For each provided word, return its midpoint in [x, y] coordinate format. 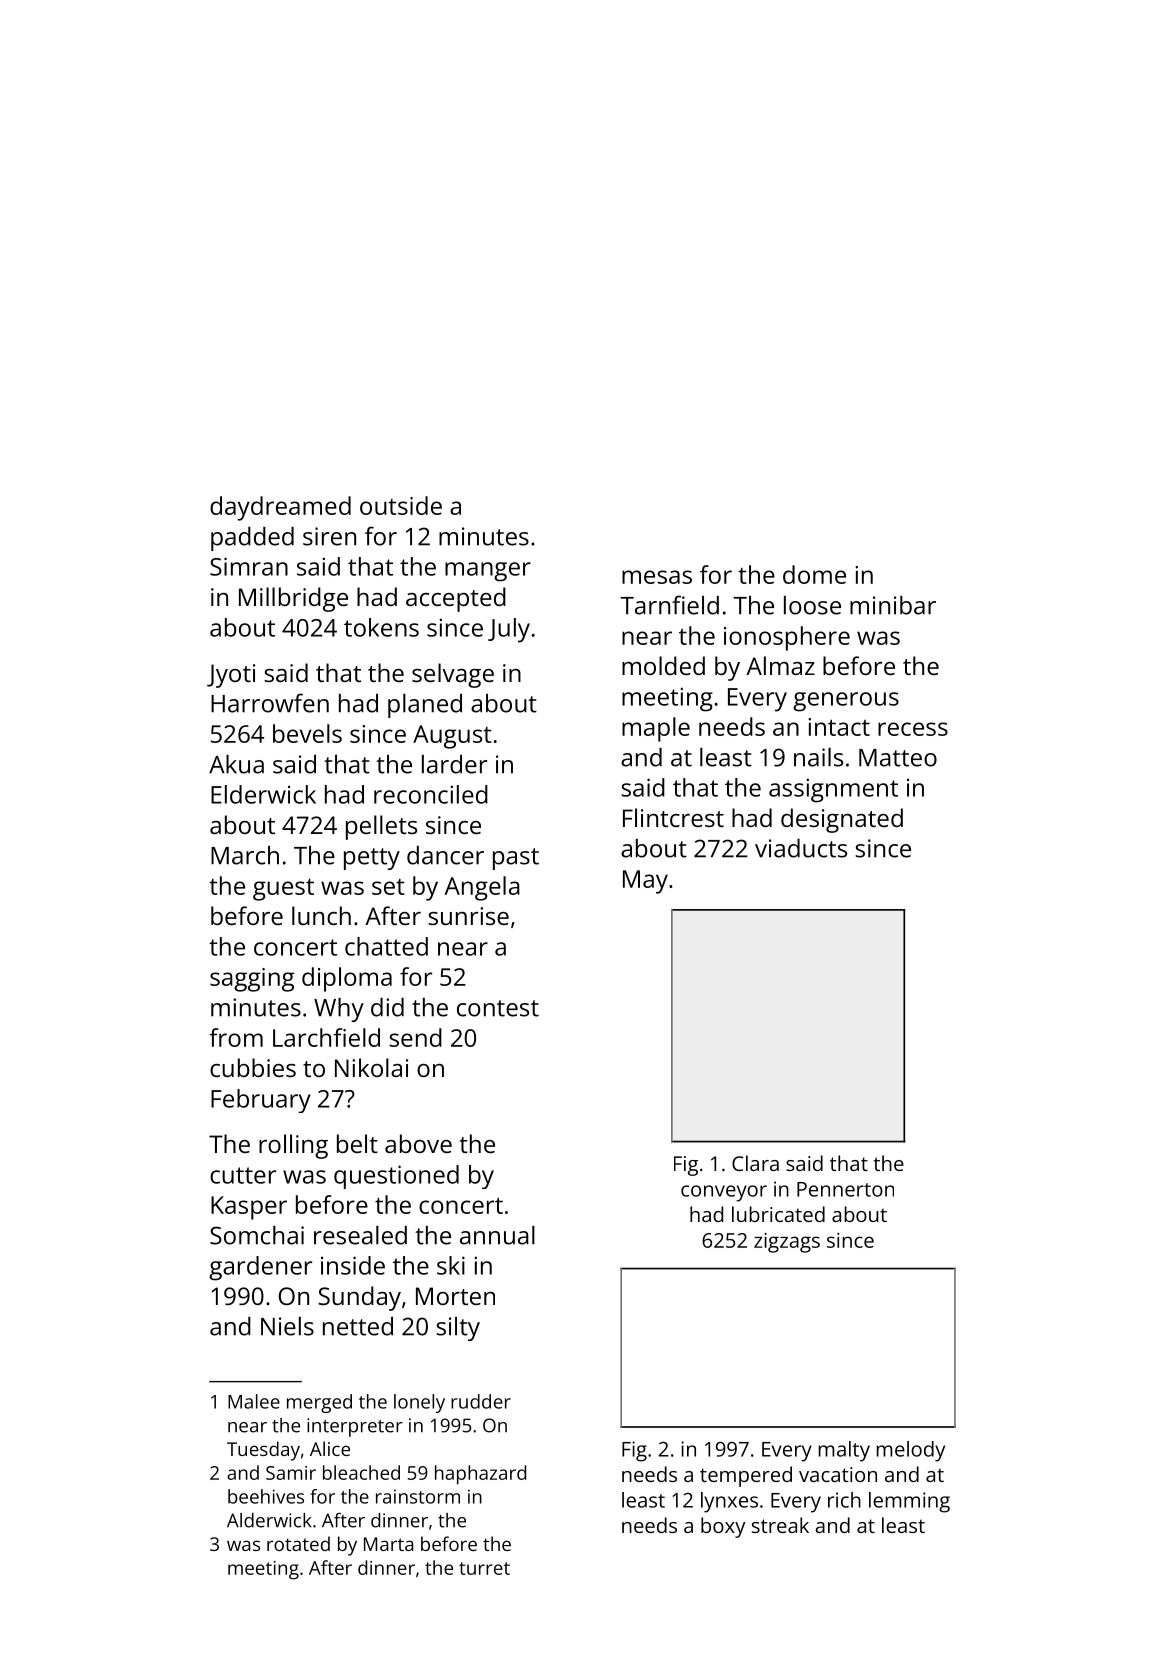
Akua [236, 764]
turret [484, 1568]
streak [780, 1525]
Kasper [249, 1208]
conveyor [724, 1193]
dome [814, 574]
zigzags [787, 1243]
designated [842, 820]
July [509, 630]
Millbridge [293, 599]
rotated [298, 1543]
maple [656, 729]
